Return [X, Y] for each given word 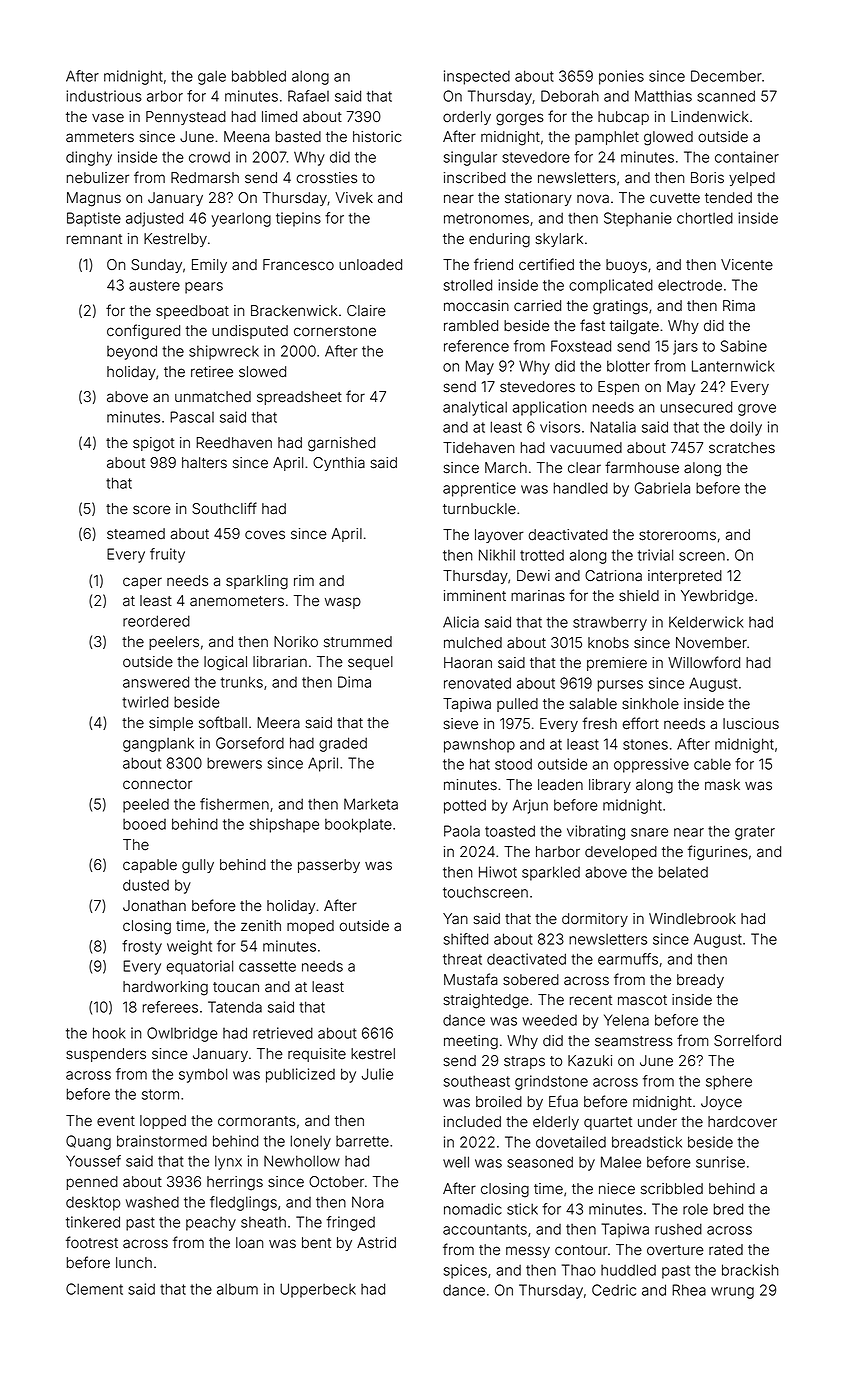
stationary [538, 199]
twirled [145, 702]
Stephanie [638, 219]
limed [279, 117]
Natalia [613, 427]
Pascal [192, 417]
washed [152, 1202]
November [711, 643]
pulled [517, 705]
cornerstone [335, 331]
